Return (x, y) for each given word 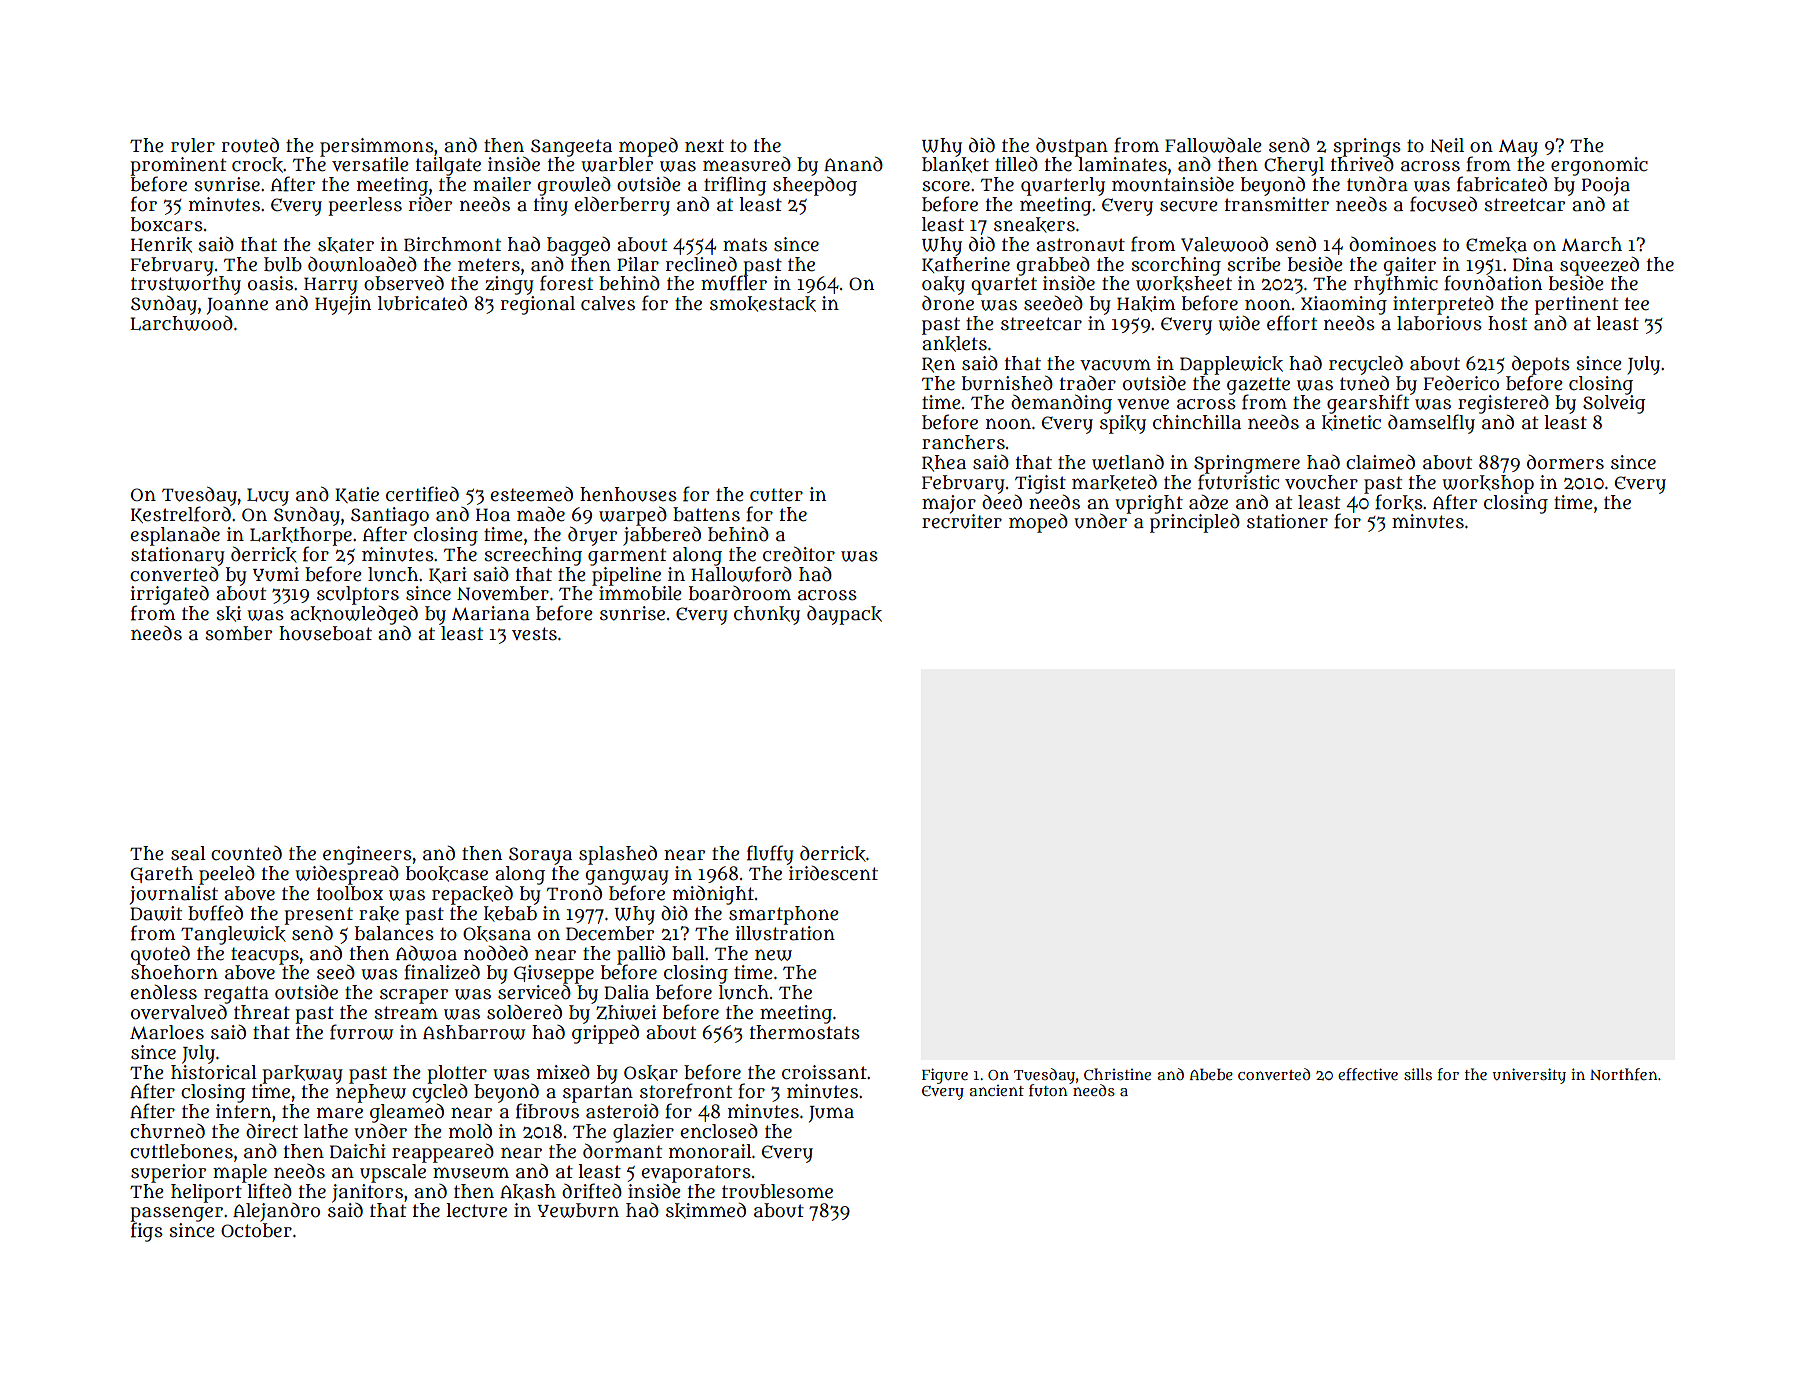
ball (688, 953)
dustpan (1072, 146)
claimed (1380, 462)
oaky (943, 285)
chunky (767, 615)
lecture (476, 1210)
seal (188, 853)
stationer (1287, 521)
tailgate (448, 166)
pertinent (1576, 305)
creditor (799, 554)
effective (1368, 1074)
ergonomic (1599, 166)
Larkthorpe (301, 536)
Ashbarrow (474, 1032)
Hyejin (343, 305)
